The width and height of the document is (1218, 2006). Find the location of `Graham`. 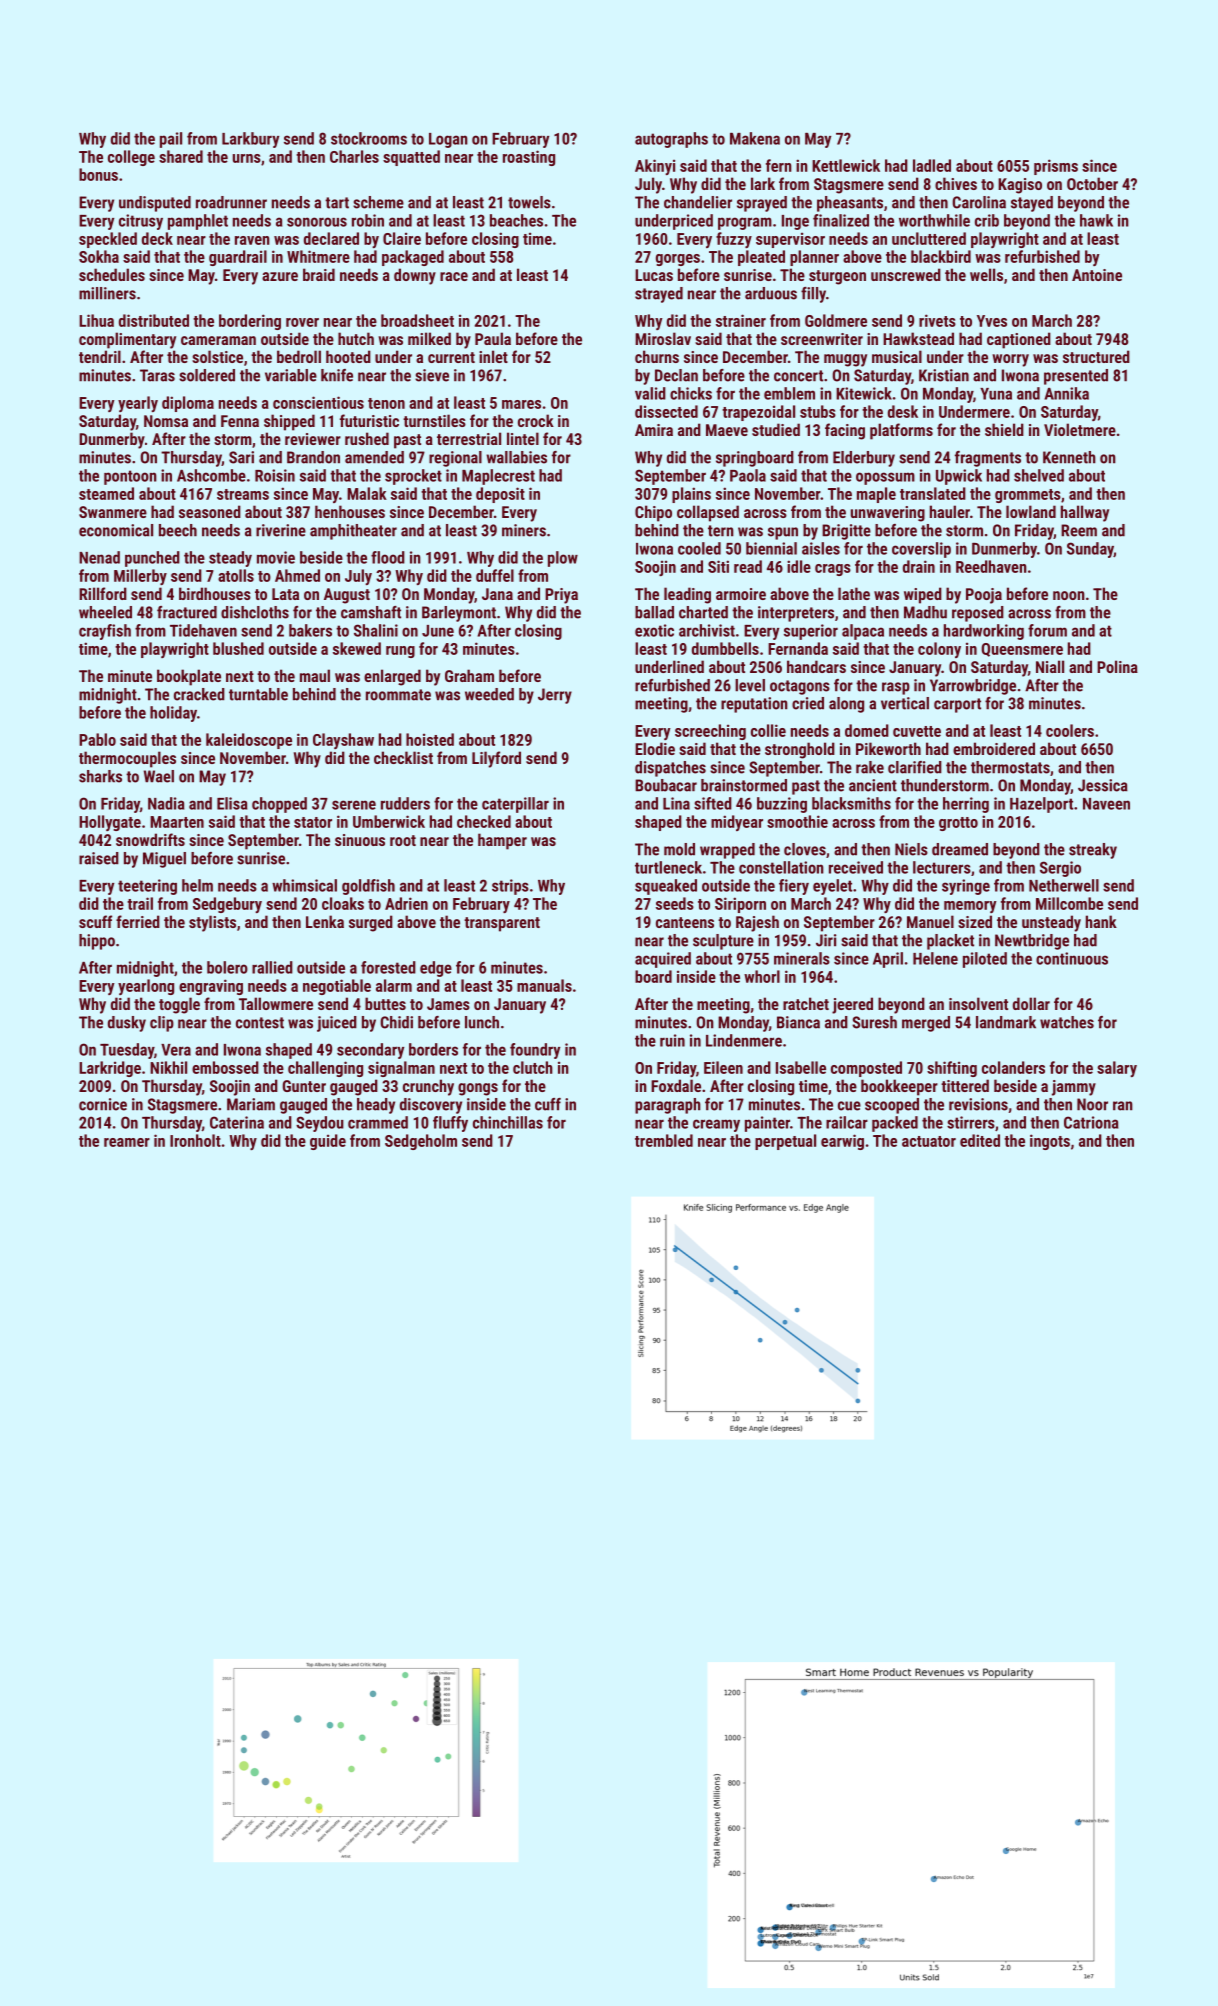

Graham is located at coordinates (469, 675).
